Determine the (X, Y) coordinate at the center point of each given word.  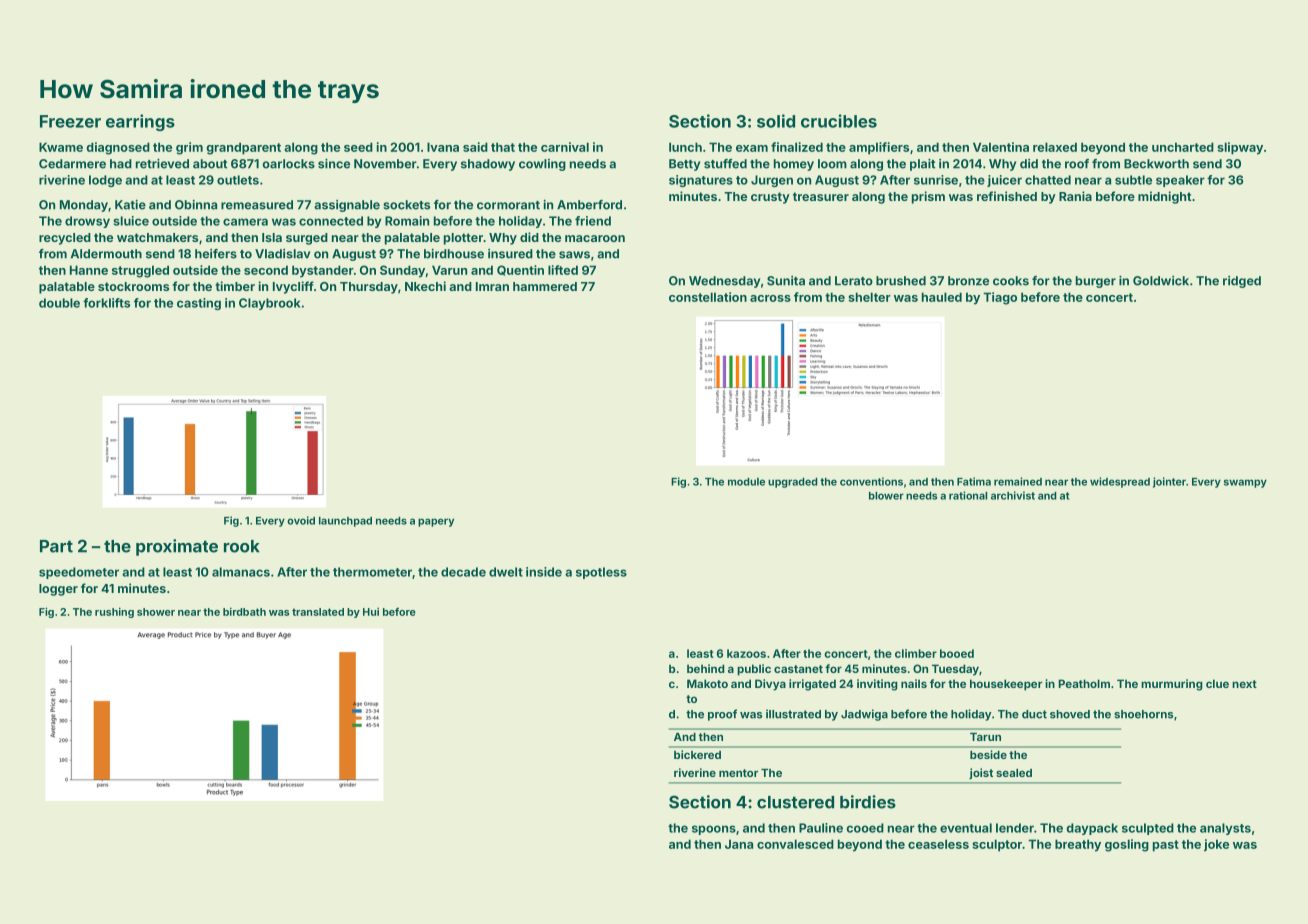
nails (914, 683)
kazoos (746, 653)
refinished (1007, 196)
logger (58, 590)
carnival (565, 147)
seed (358, 147)
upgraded (793, 483)
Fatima (974, 481)
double (59, 303)
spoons (714, 830)
